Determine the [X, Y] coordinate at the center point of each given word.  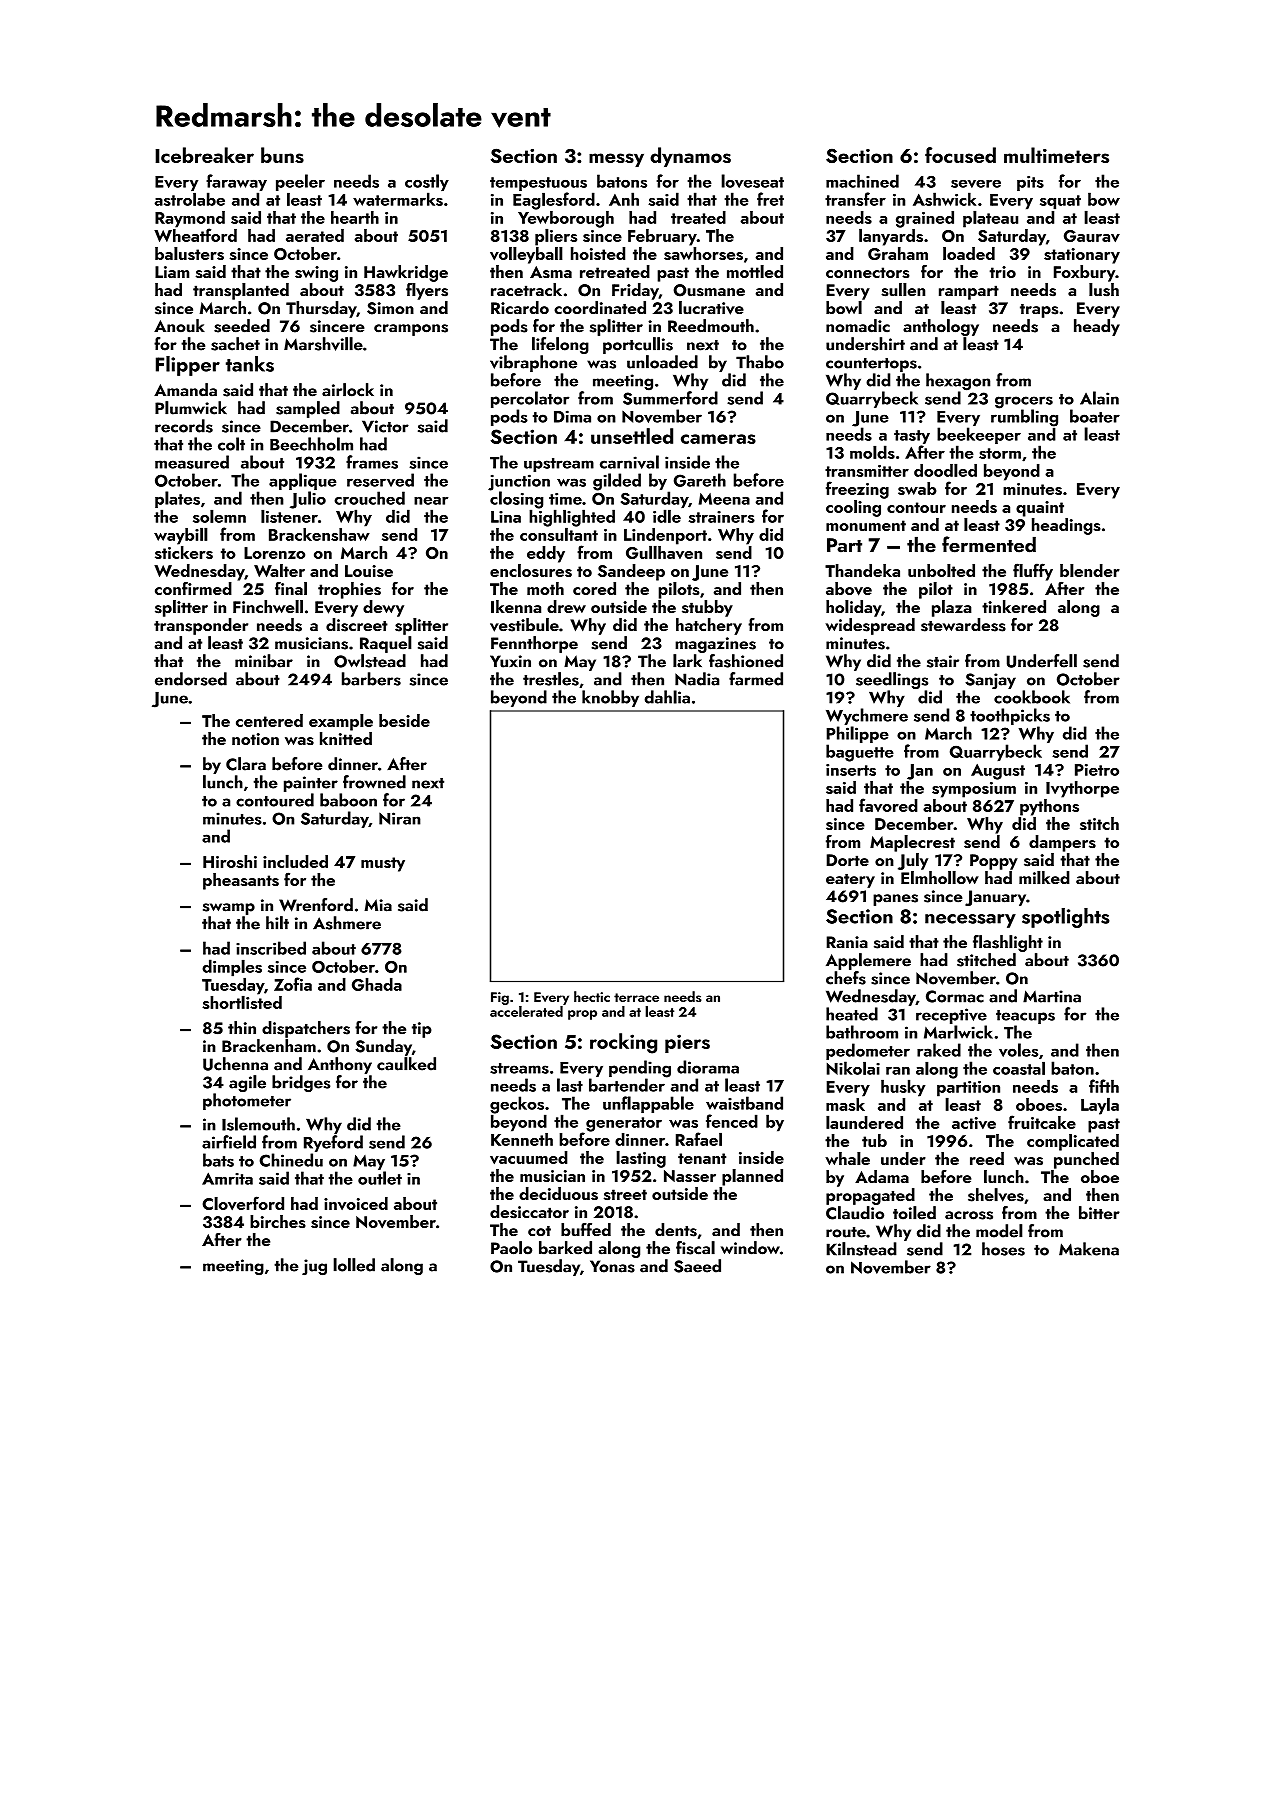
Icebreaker [204, 155]
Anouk [179, 326]
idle [667, 516]
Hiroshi [230, 861]
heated [852, 1014]
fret [770, 199]
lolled [354, 1265]
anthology [941, 327]
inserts [851, 770]
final [291, 588]
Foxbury [1084, 273]
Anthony [340, 1065]
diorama [708, 1067]
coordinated [600, 307]
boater [1095, 416]
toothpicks [1010, 716]
